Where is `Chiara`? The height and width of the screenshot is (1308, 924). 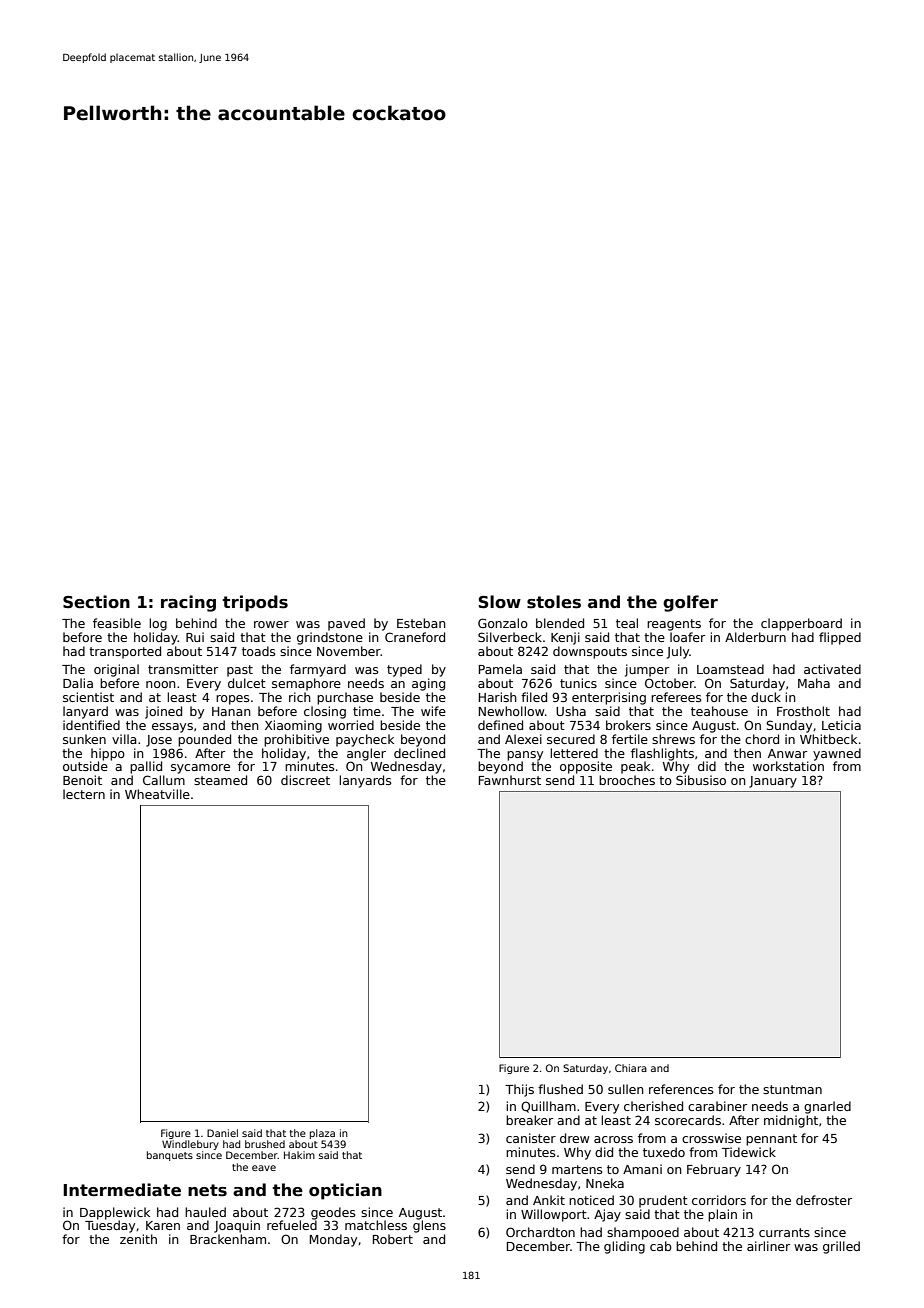
Chiara is located at coordinates (631, 1068).
